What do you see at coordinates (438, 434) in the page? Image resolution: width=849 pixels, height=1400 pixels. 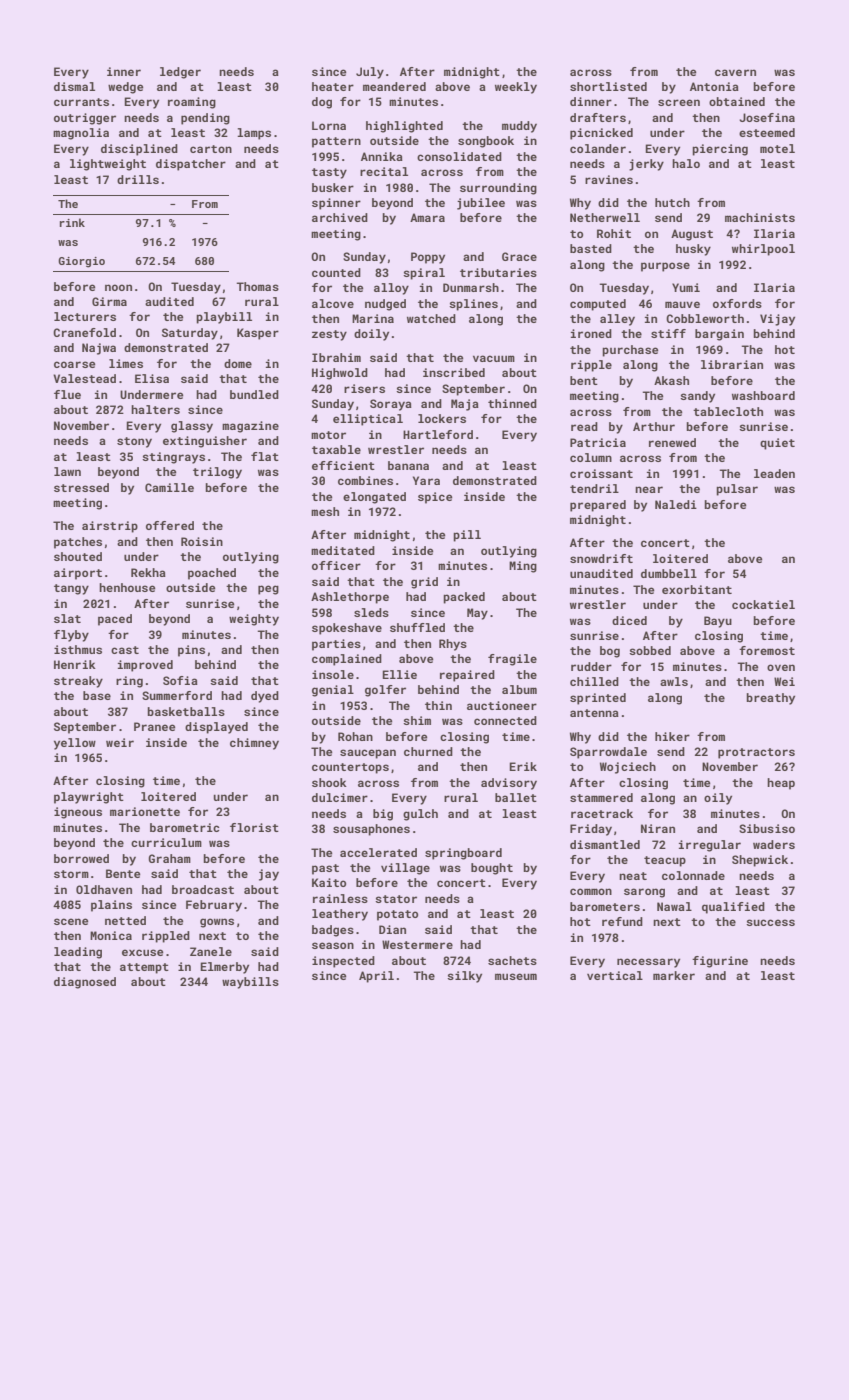 I see `Hartleford` at bounding box center [438, 434].
